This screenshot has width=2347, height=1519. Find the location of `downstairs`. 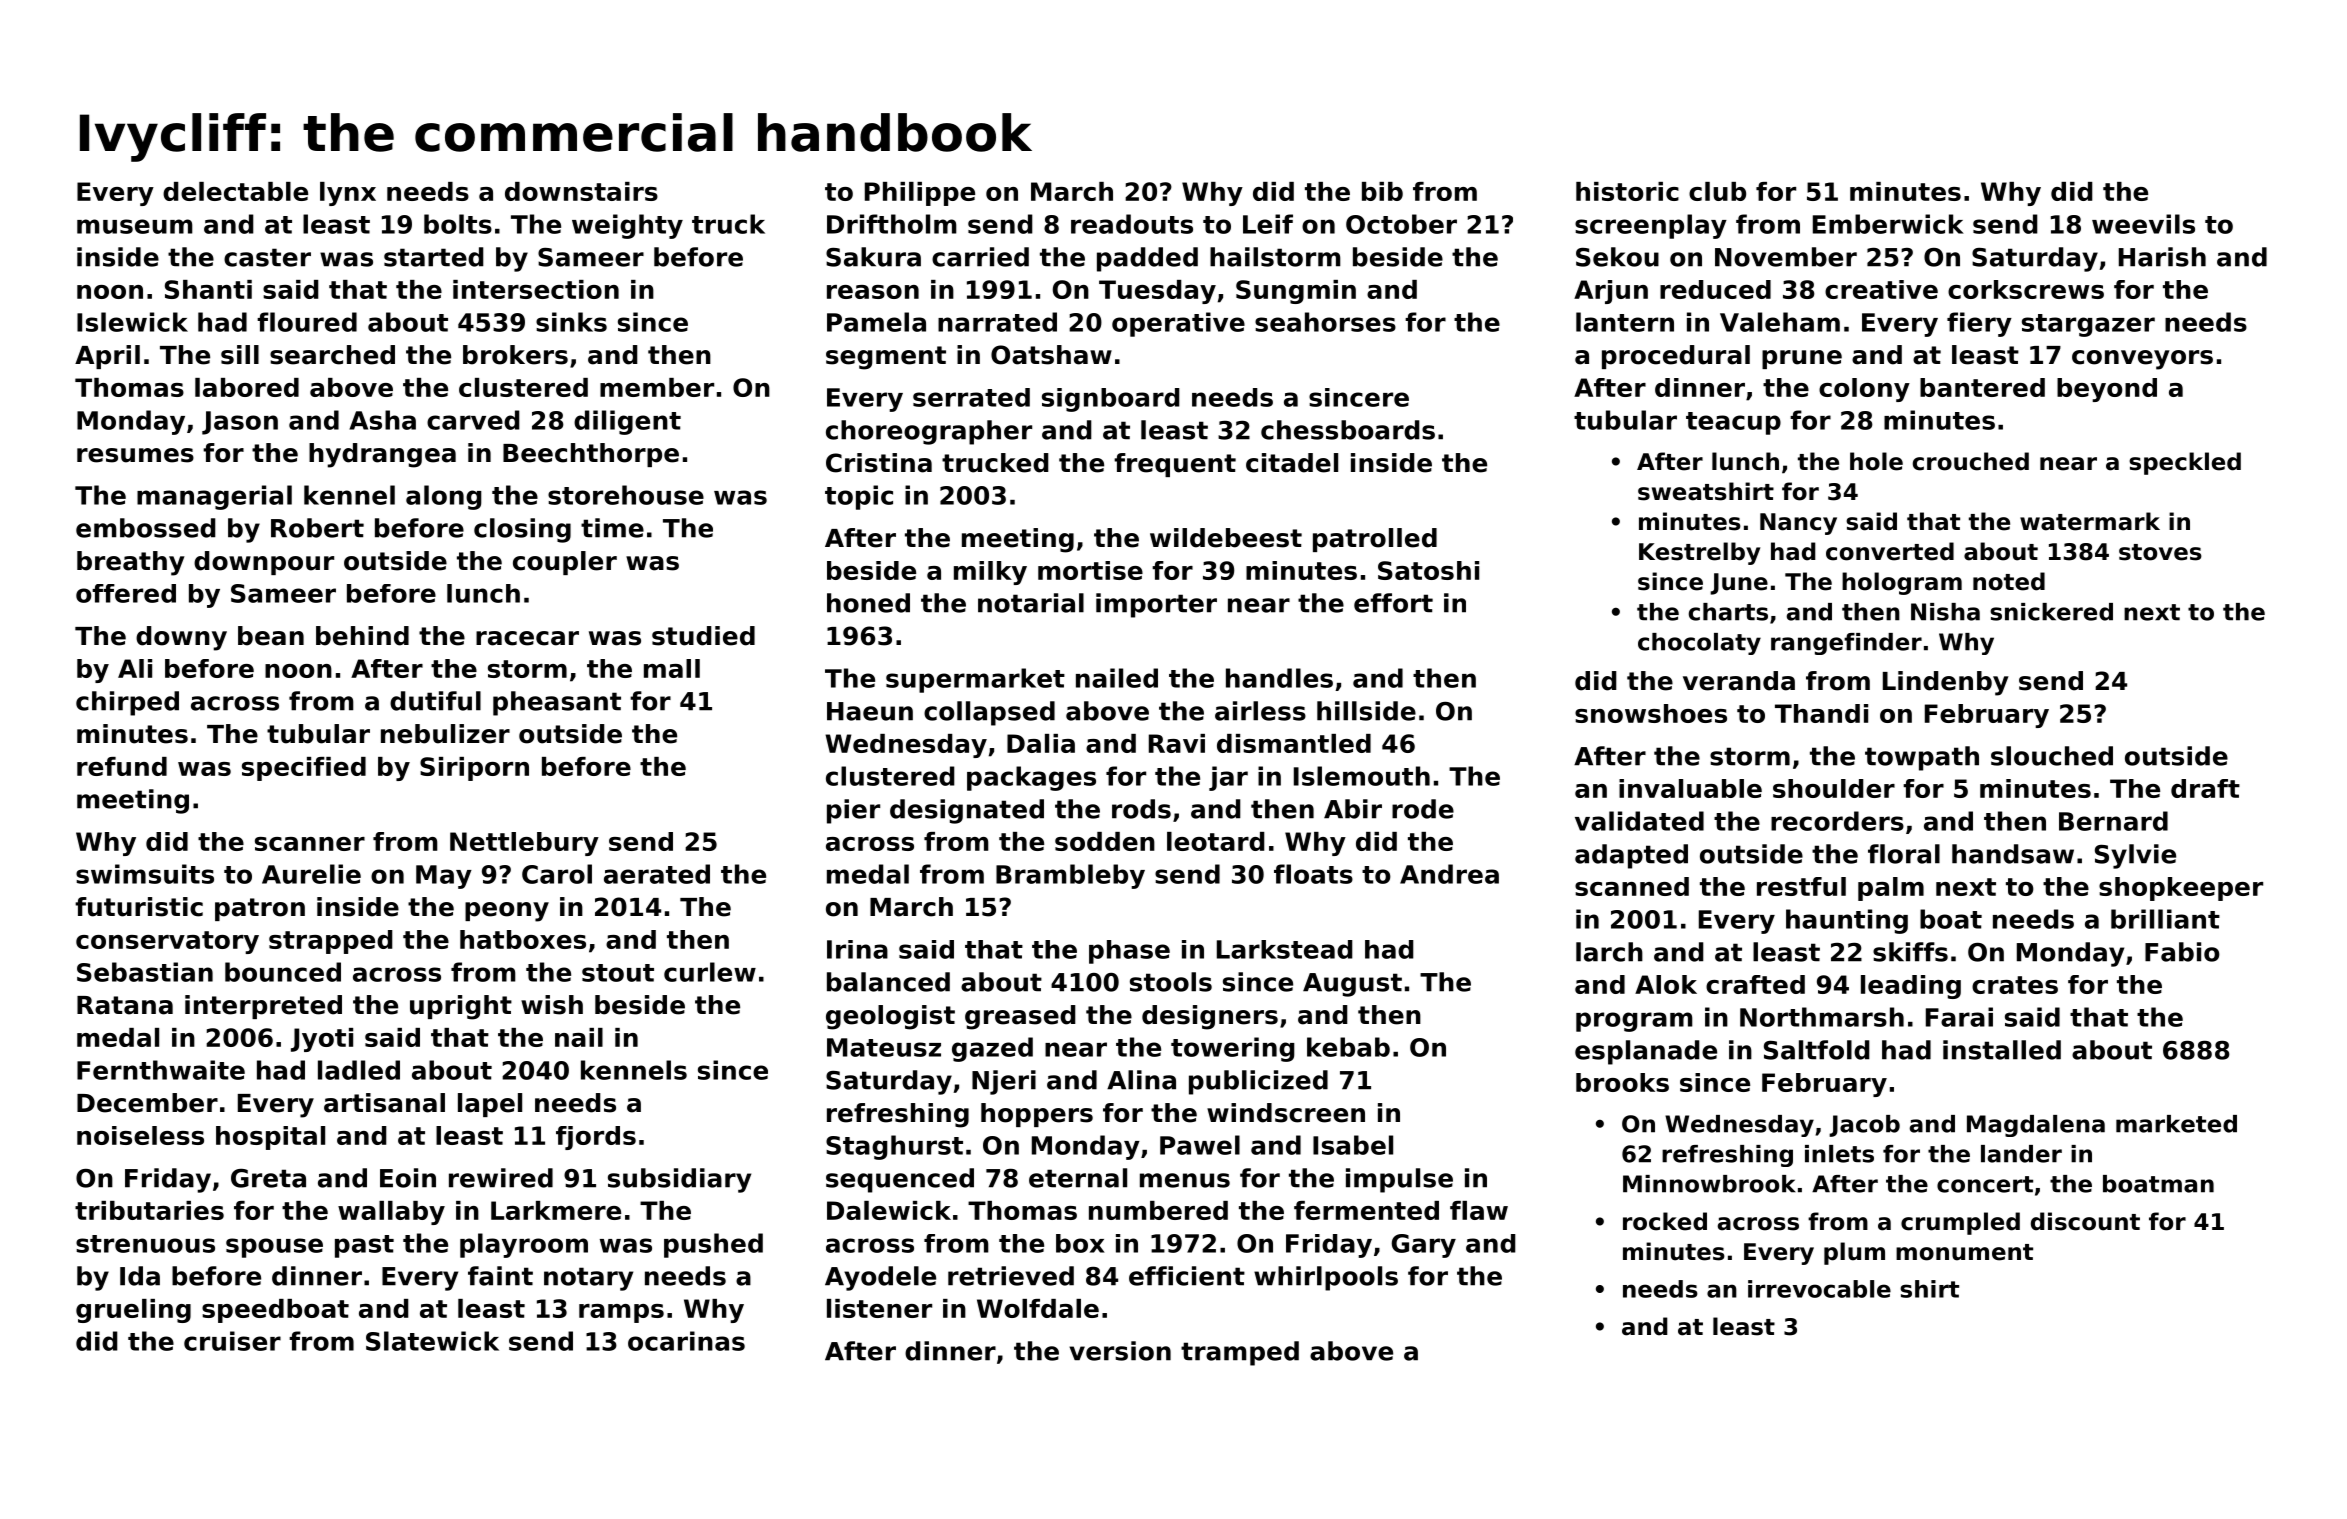

downstairs is located at coordinates (581, 191).
